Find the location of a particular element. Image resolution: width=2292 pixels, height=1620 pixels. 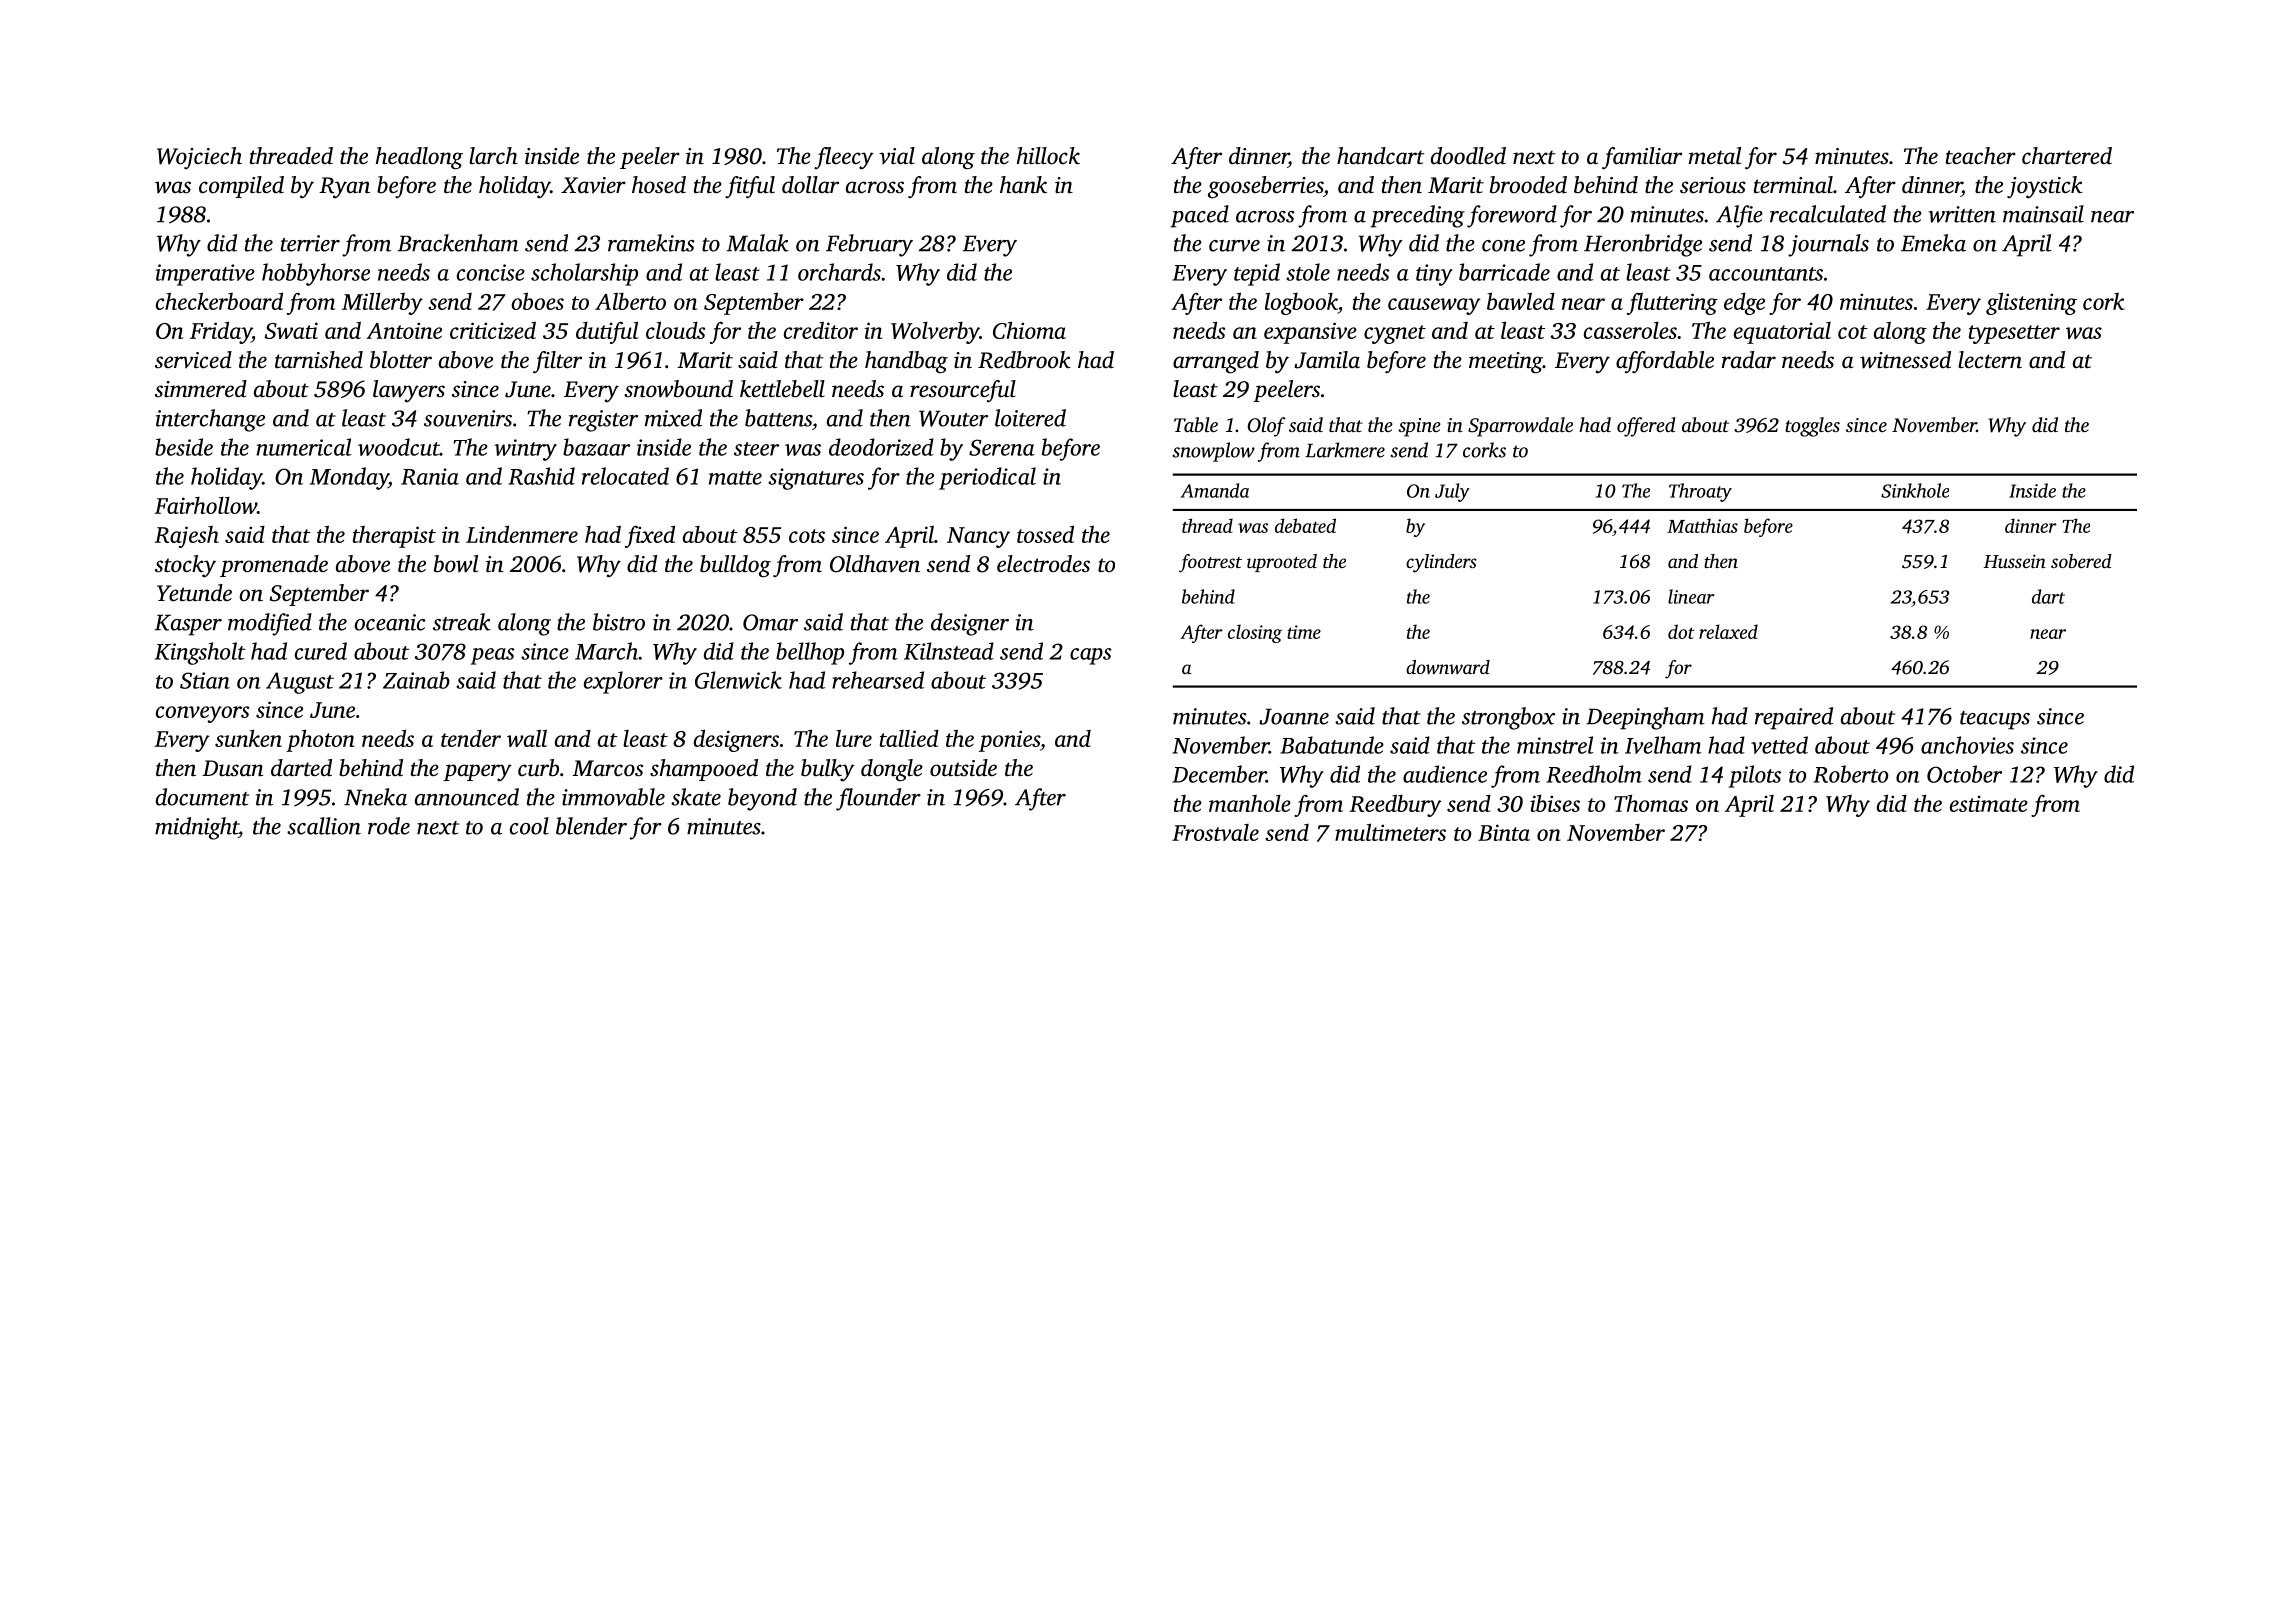

battens is located at coordinates (778, 418).
